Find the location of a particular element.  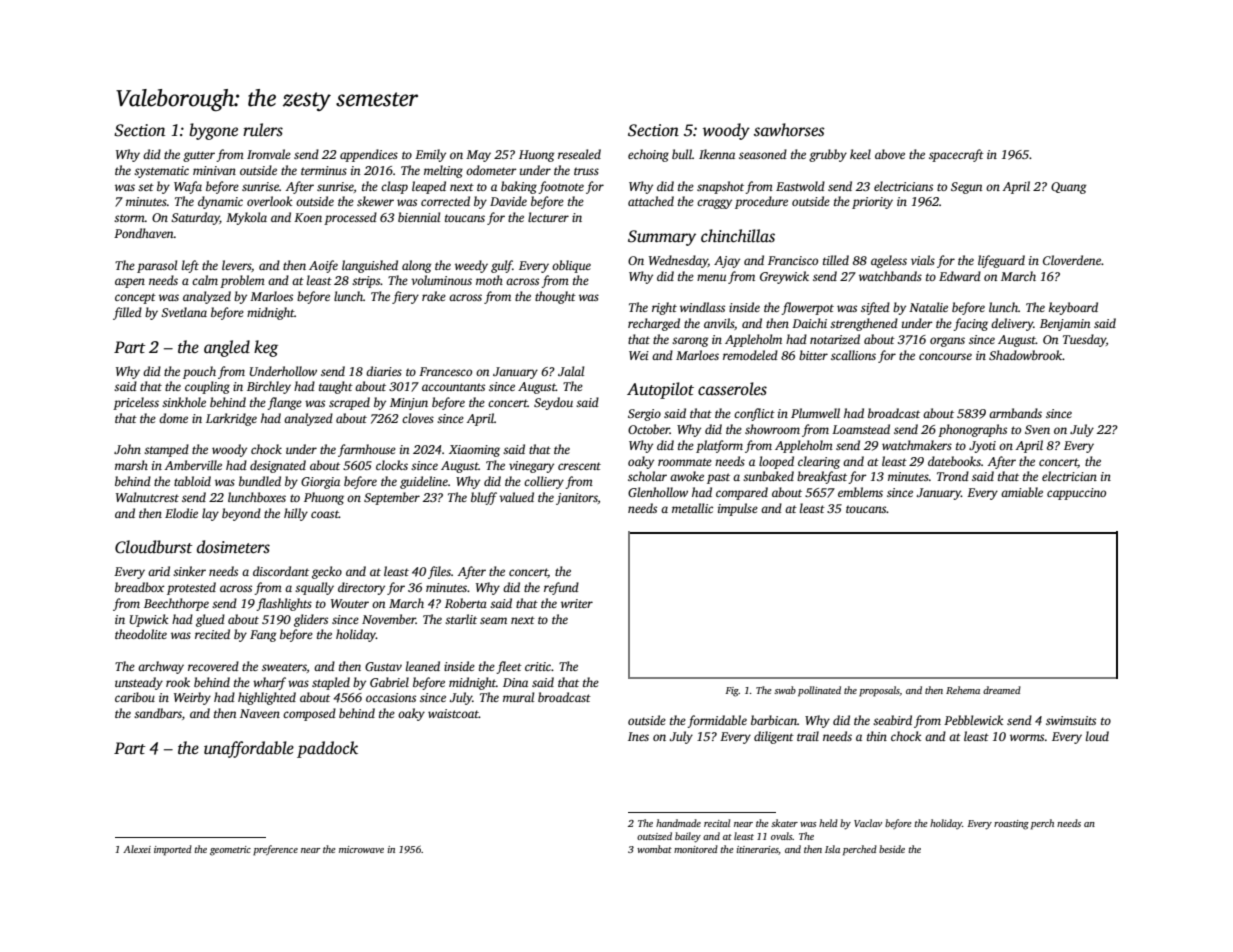

parasol is located at coordinates (157, 266).
